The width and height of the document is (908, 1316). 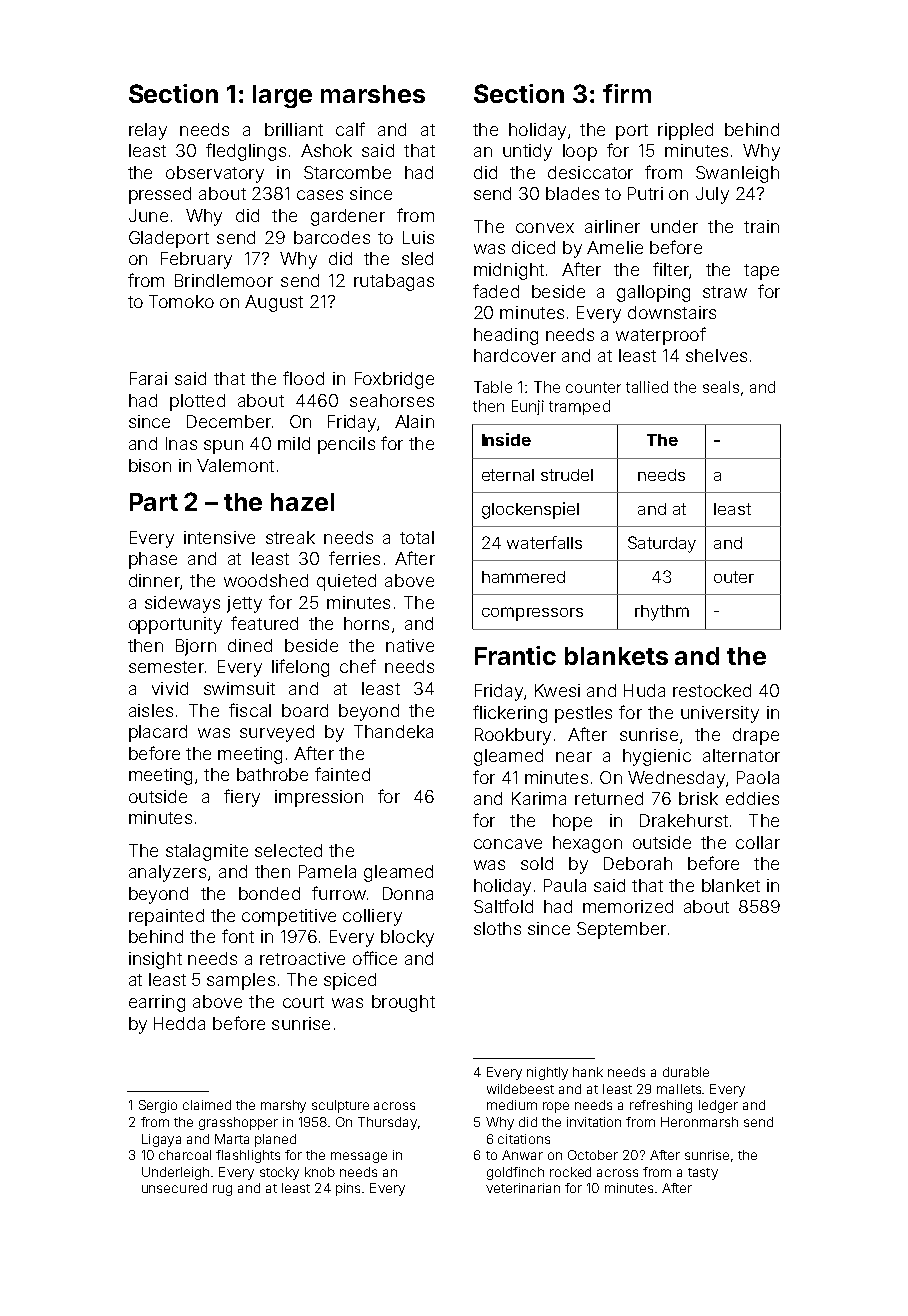 What do you see at coordinates (734, 577) in the document?
I see `outer` at bounding box center [734, 577].
